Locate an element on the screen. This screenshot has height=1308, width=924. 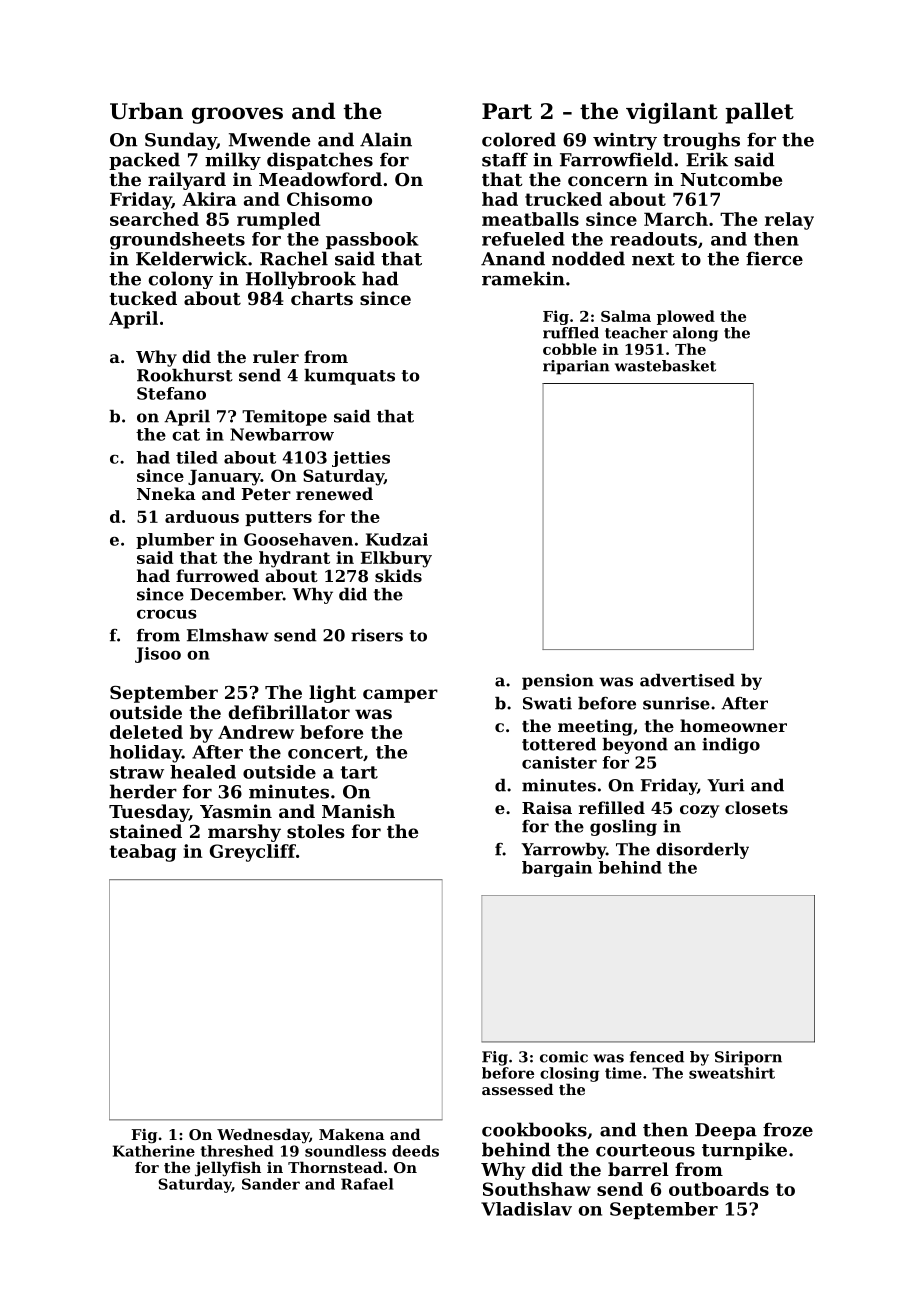
Newbarrow is located at coordinates (282, 434).
